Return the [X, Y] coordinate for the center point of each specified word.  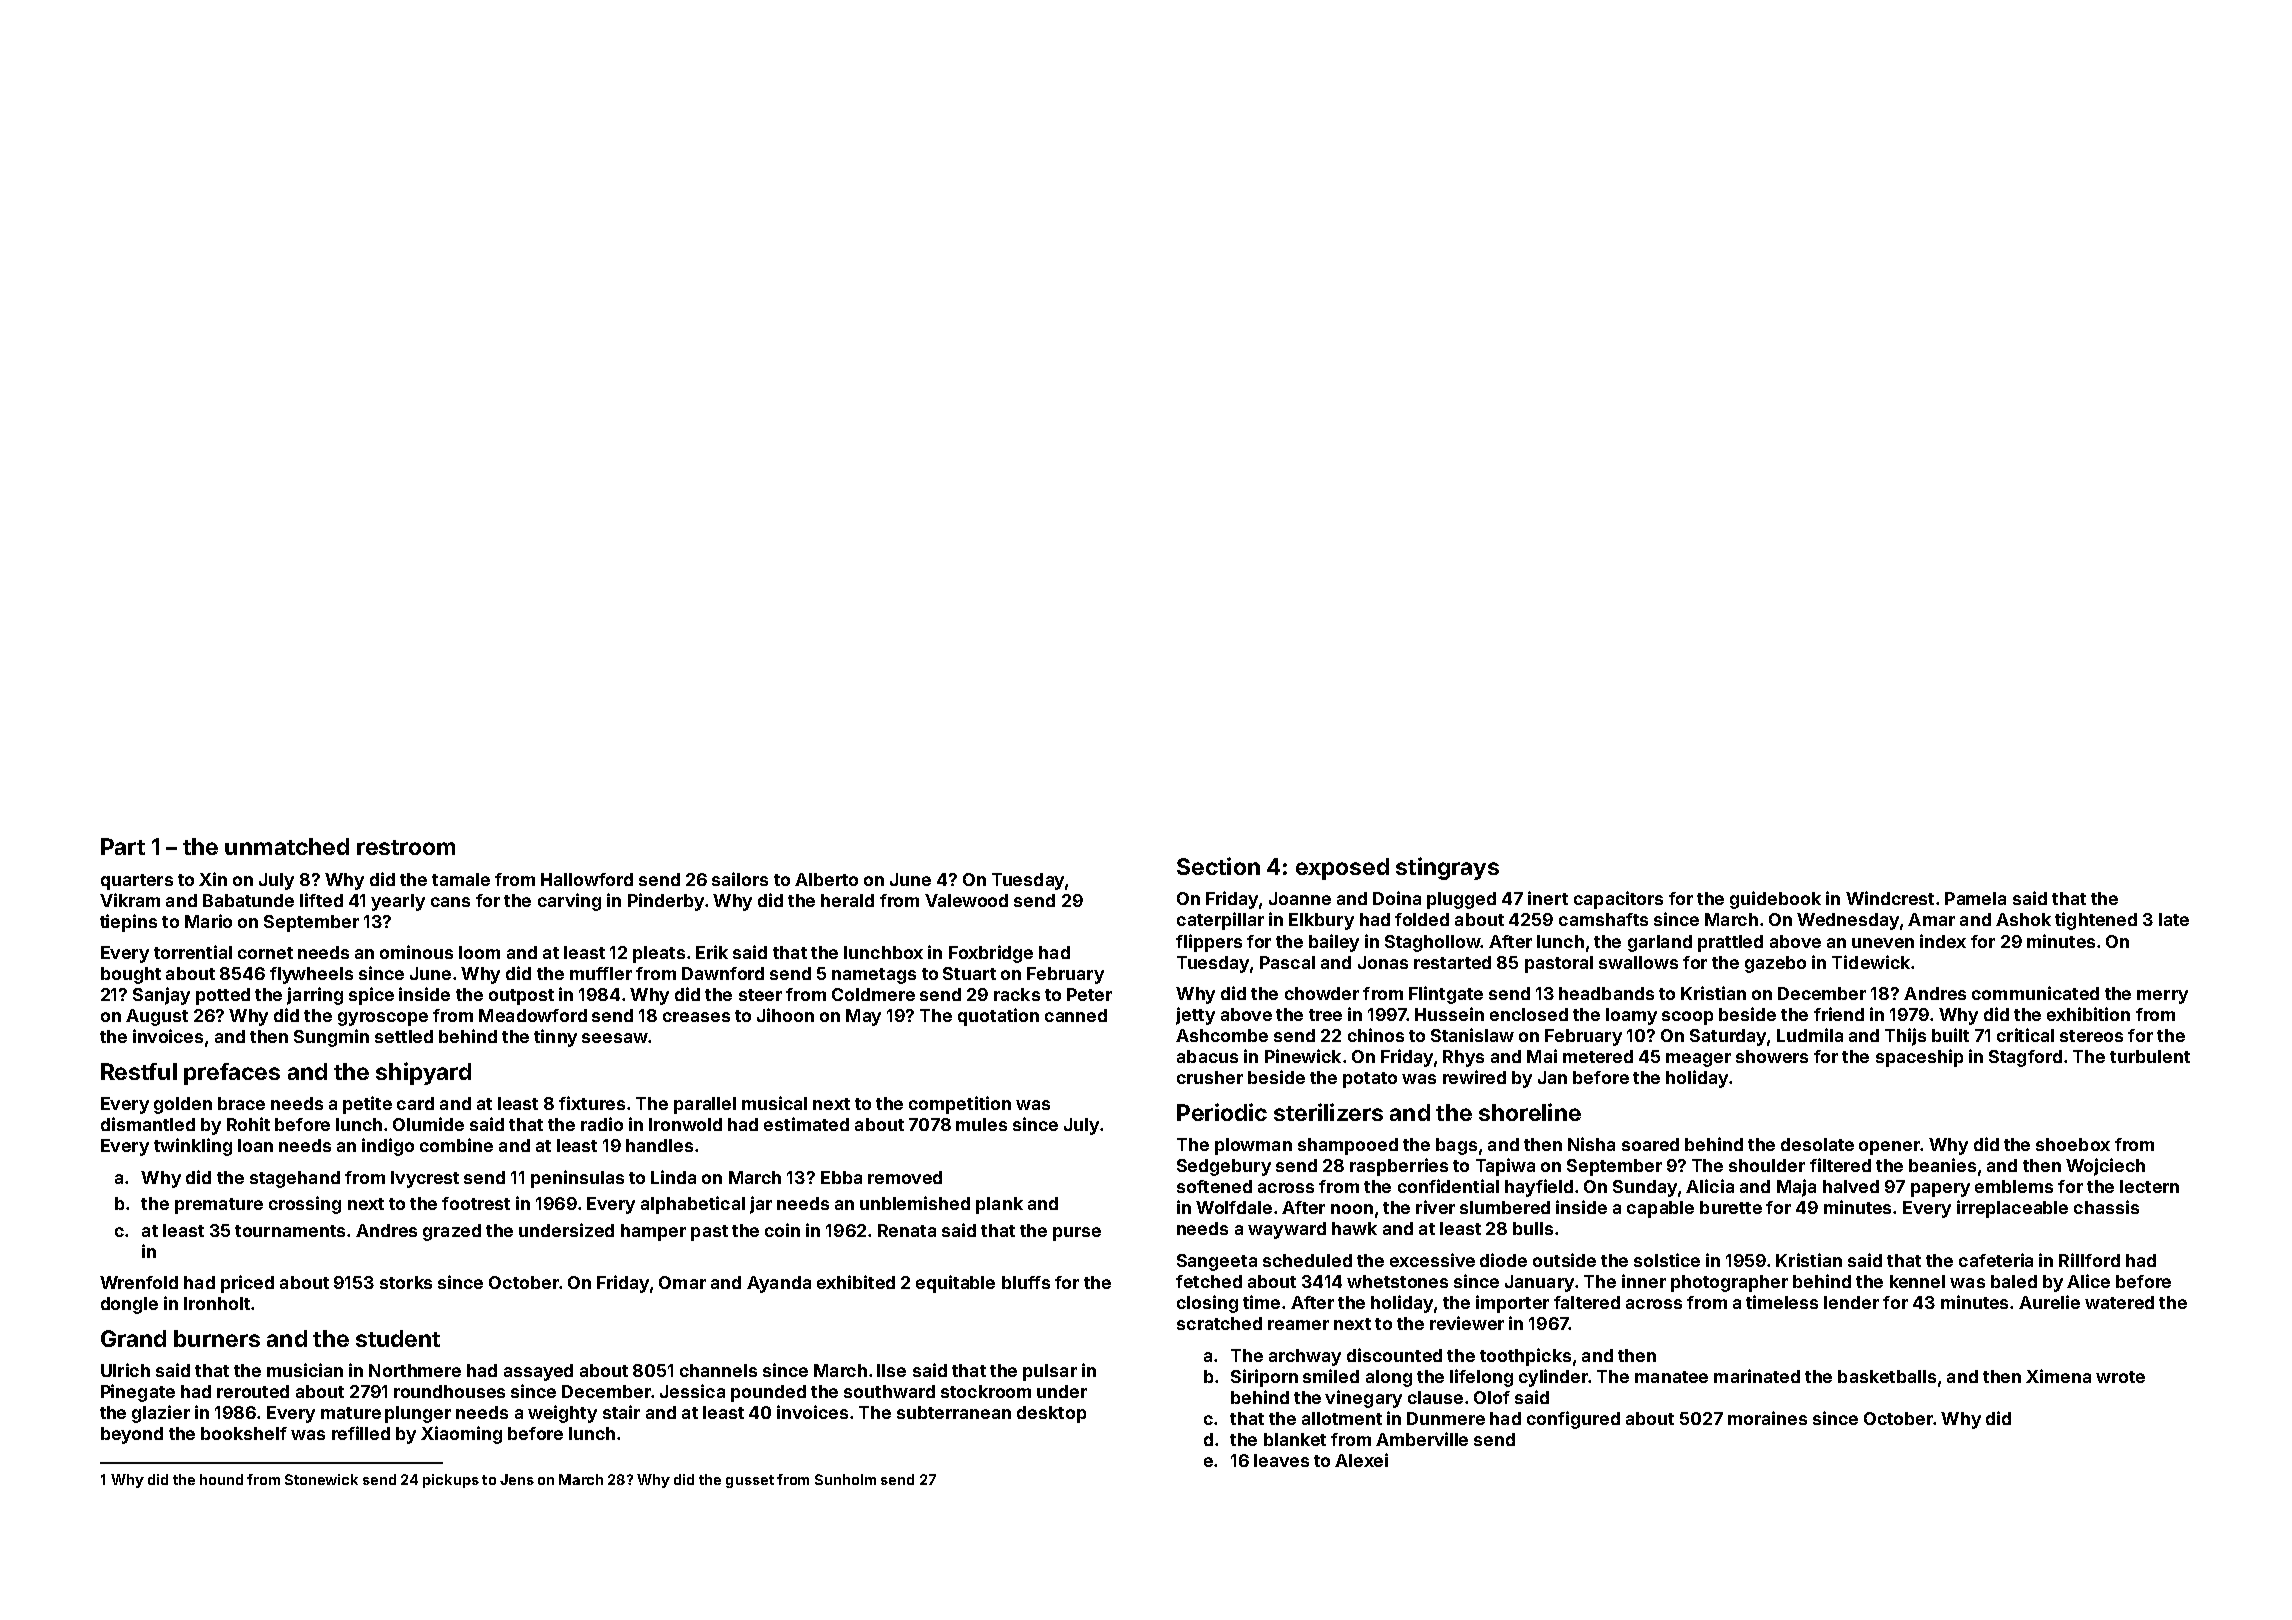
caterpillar [1220, 921]
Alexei [1361, 1460]
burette [1731, 1207]
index [1943, 941]
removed [905, 1177]
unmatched [287, 846]
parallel [705, 1105]
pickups [451, 1481]
